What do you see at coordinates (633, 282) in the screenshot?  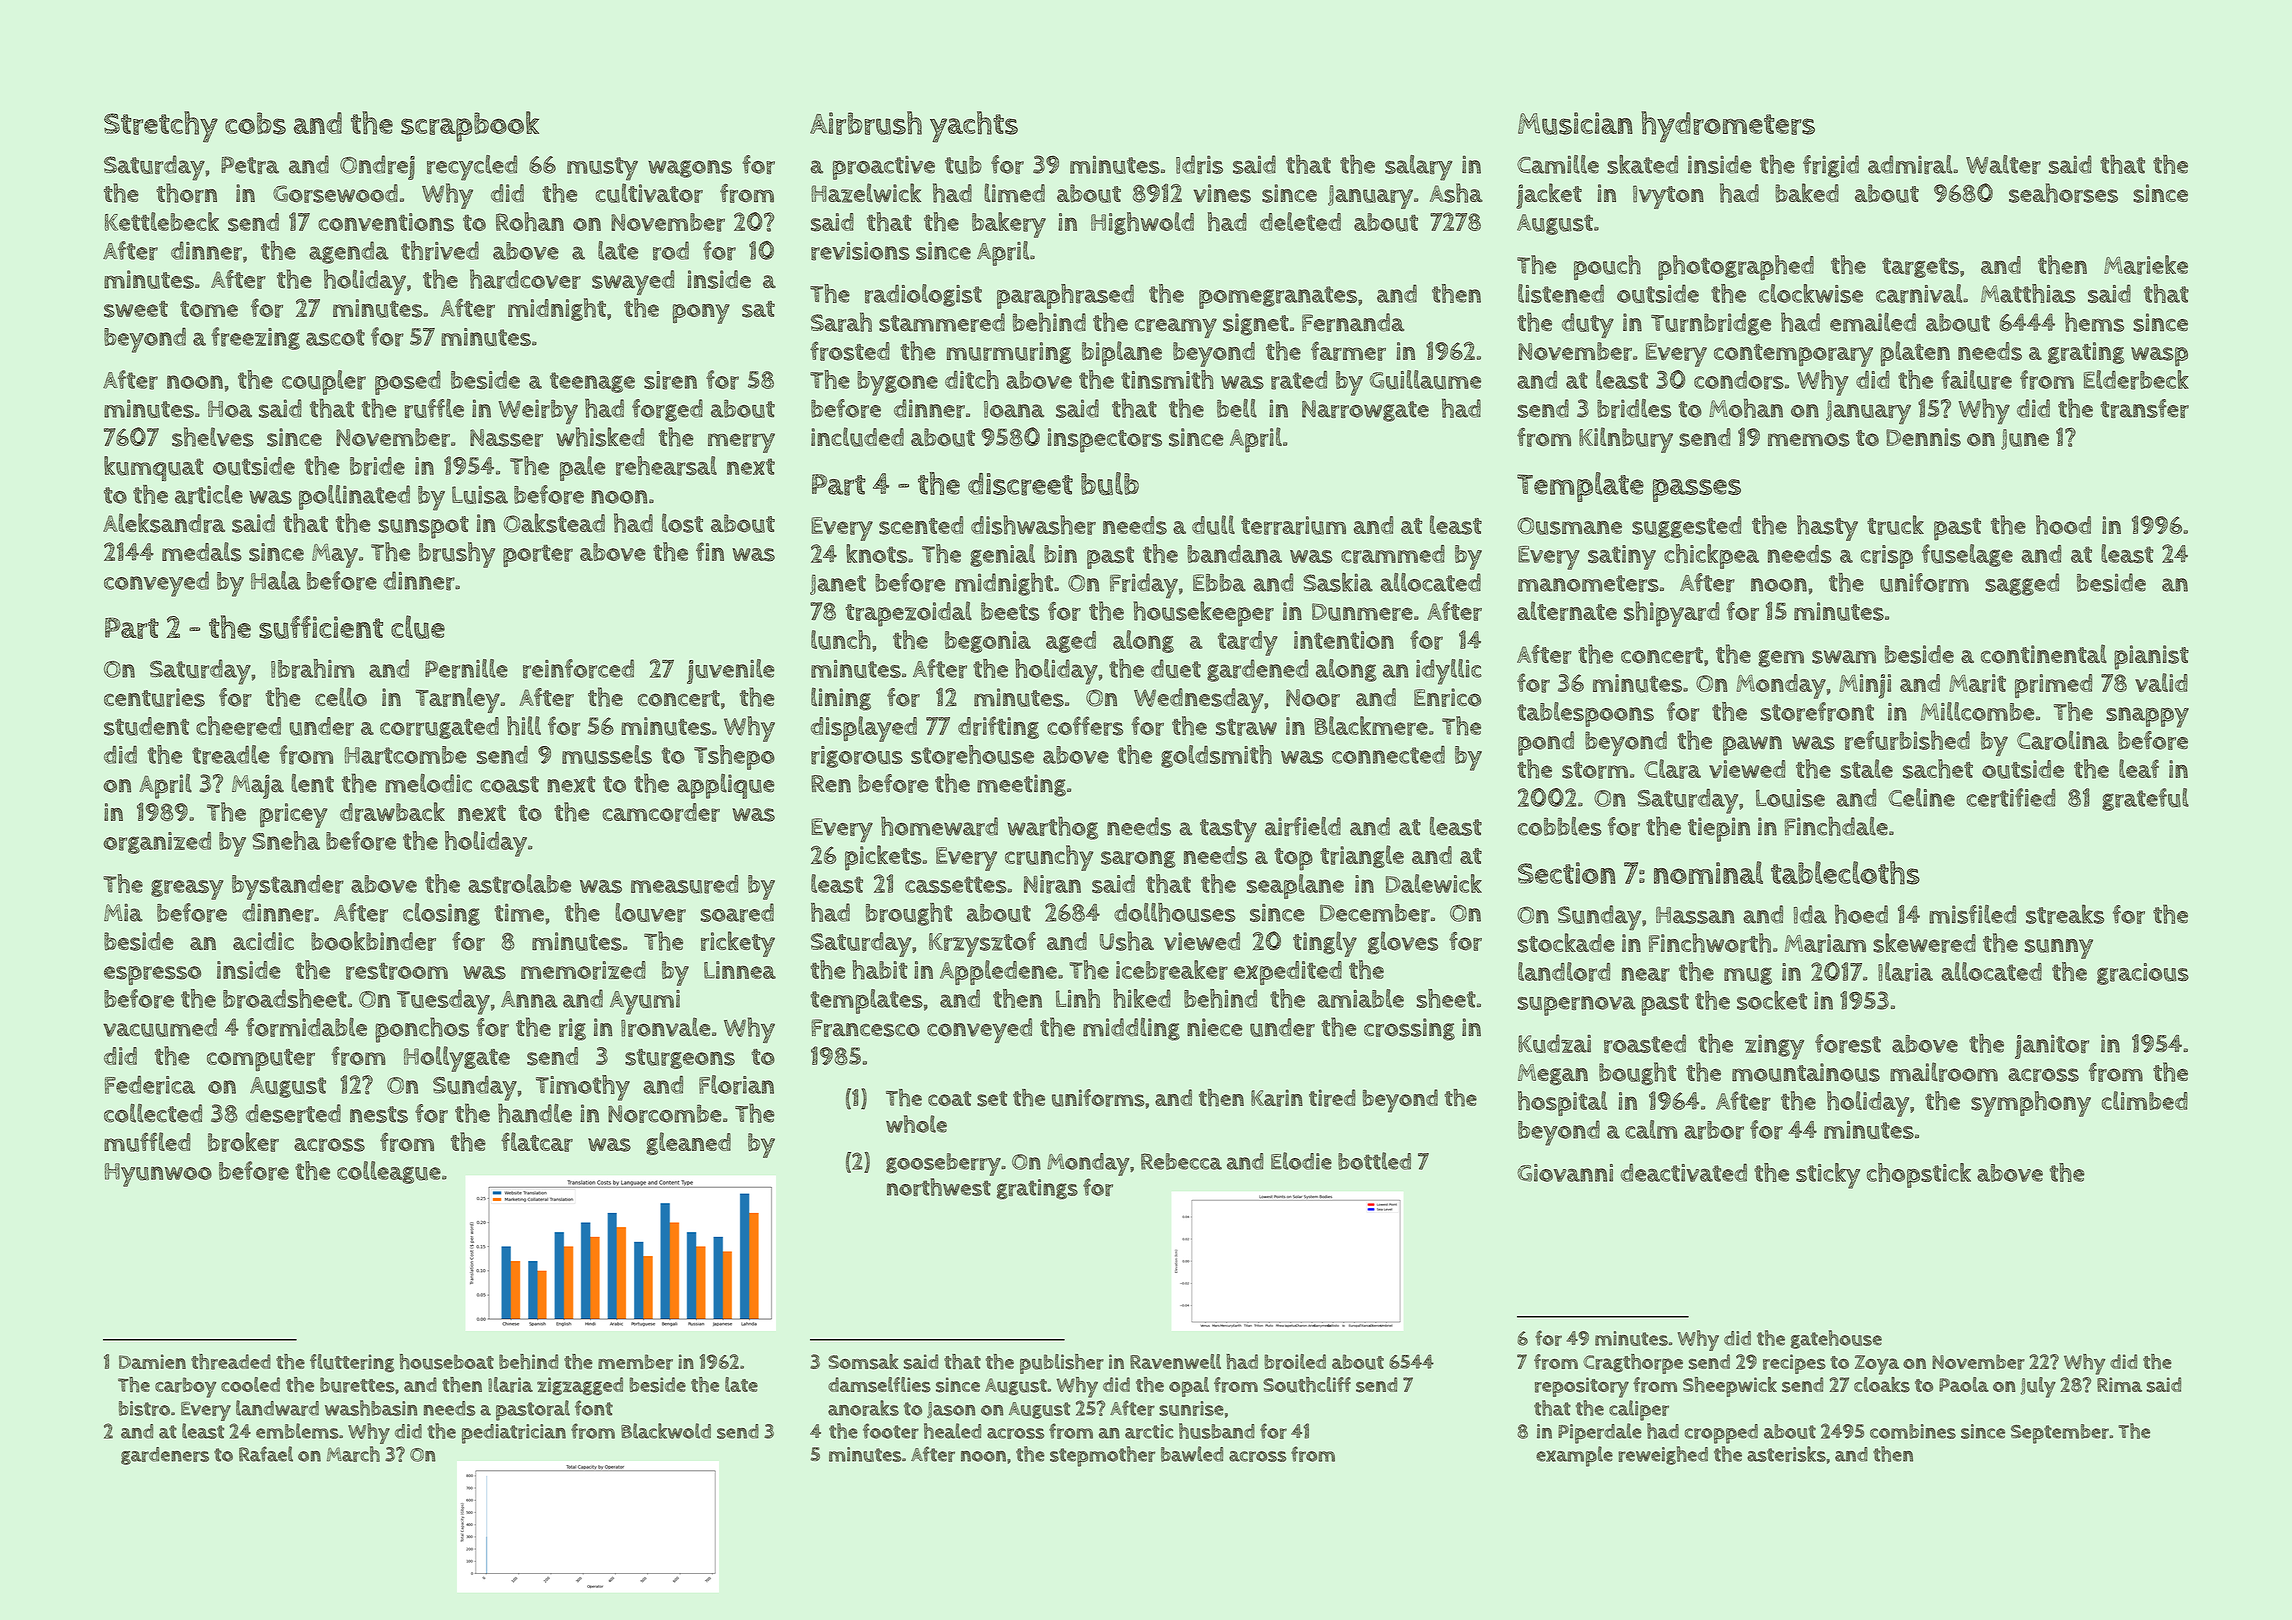 I see `swayed` at bounding box center [633, 282].
